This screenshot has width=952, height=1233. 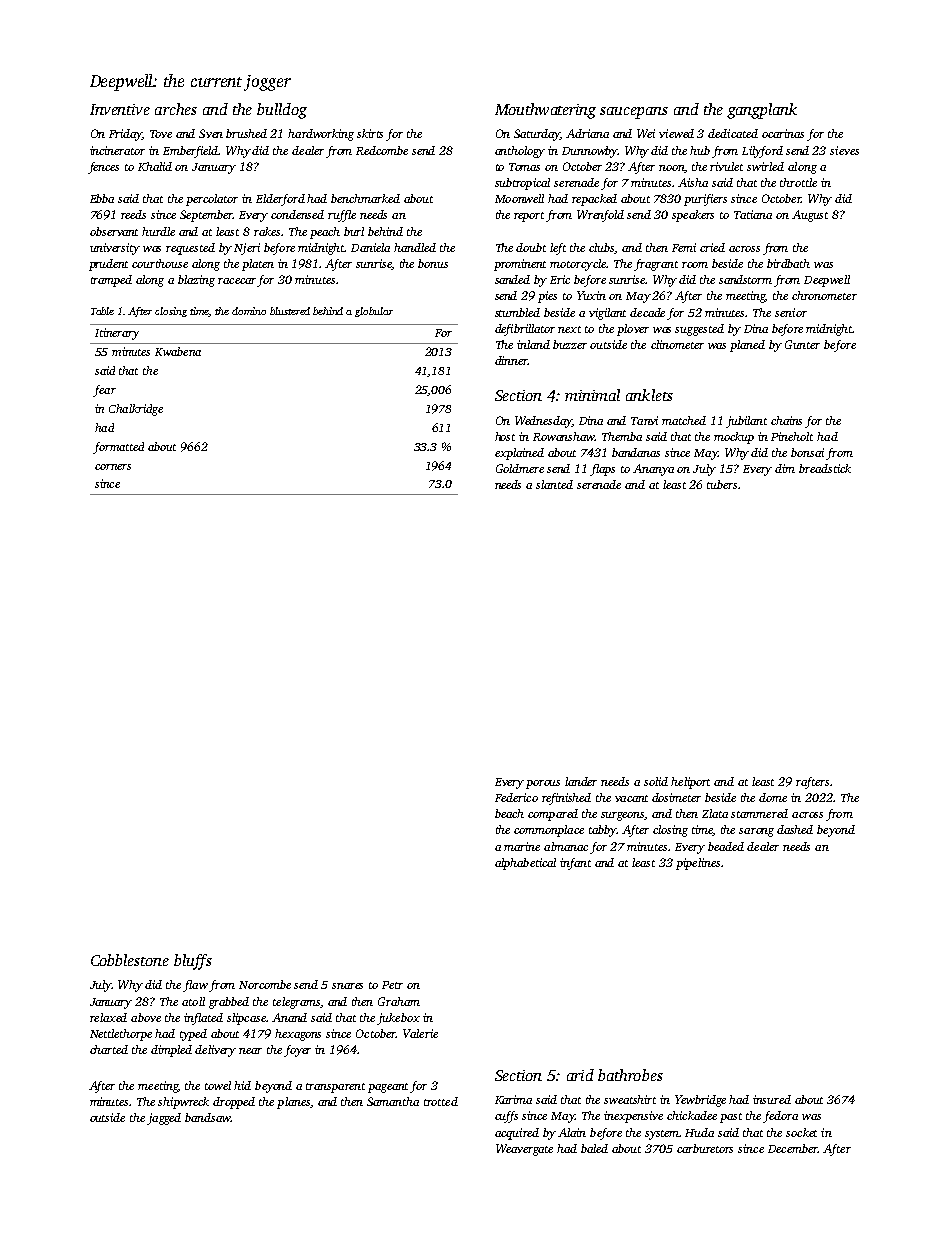 I want to click on slanted, so click(x=554, y=484).
